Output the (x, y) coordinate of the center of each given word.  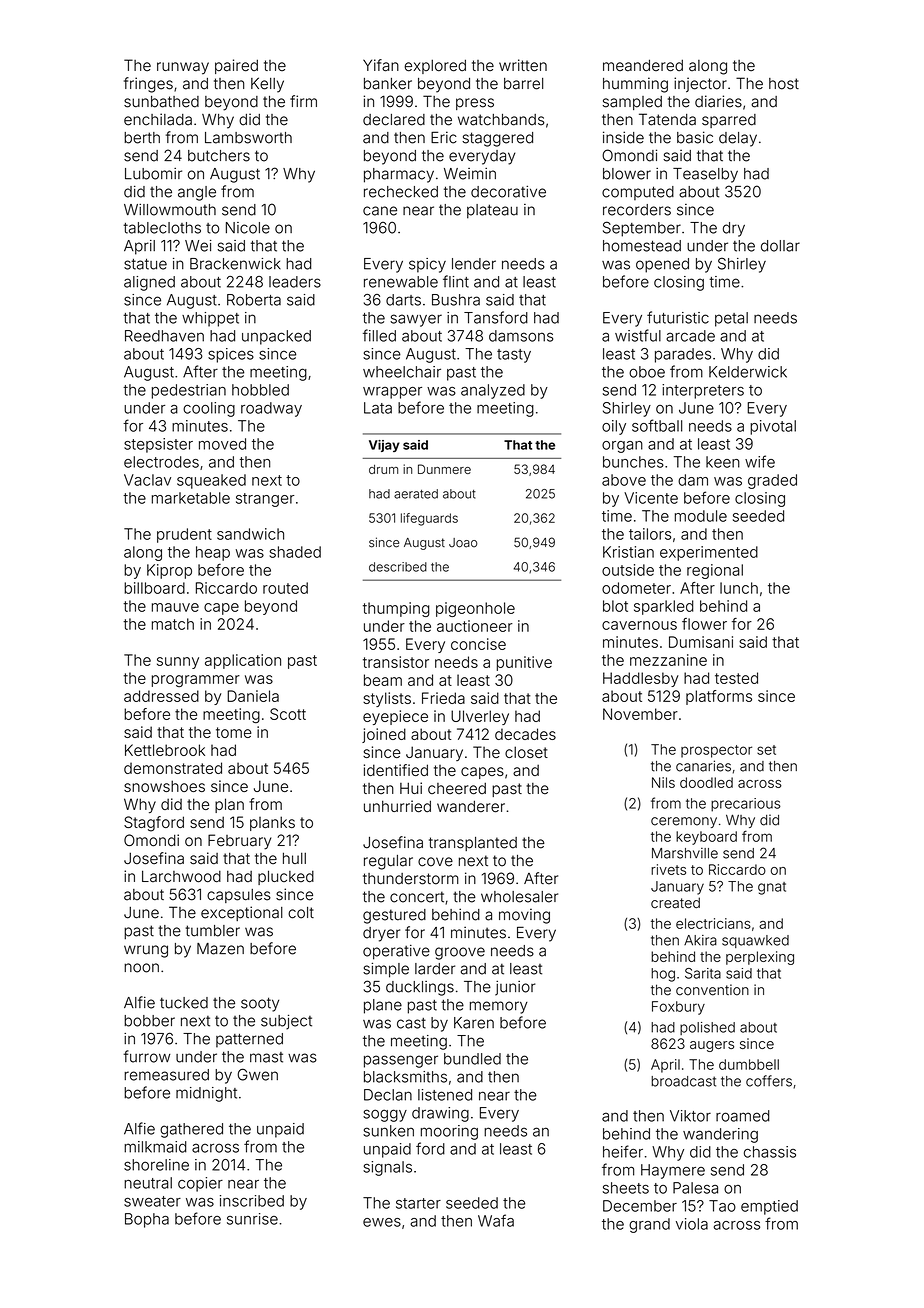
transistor (396, 662)
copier (200, 1184)
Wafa (496, 1220)
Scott (288, 714)
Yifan (381, 65)
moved (222, 444)
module (701, 516)
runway (183, 68)
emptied (769, 1207)
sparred (729, 121)
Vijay (384, 446)
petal (731, 319)
